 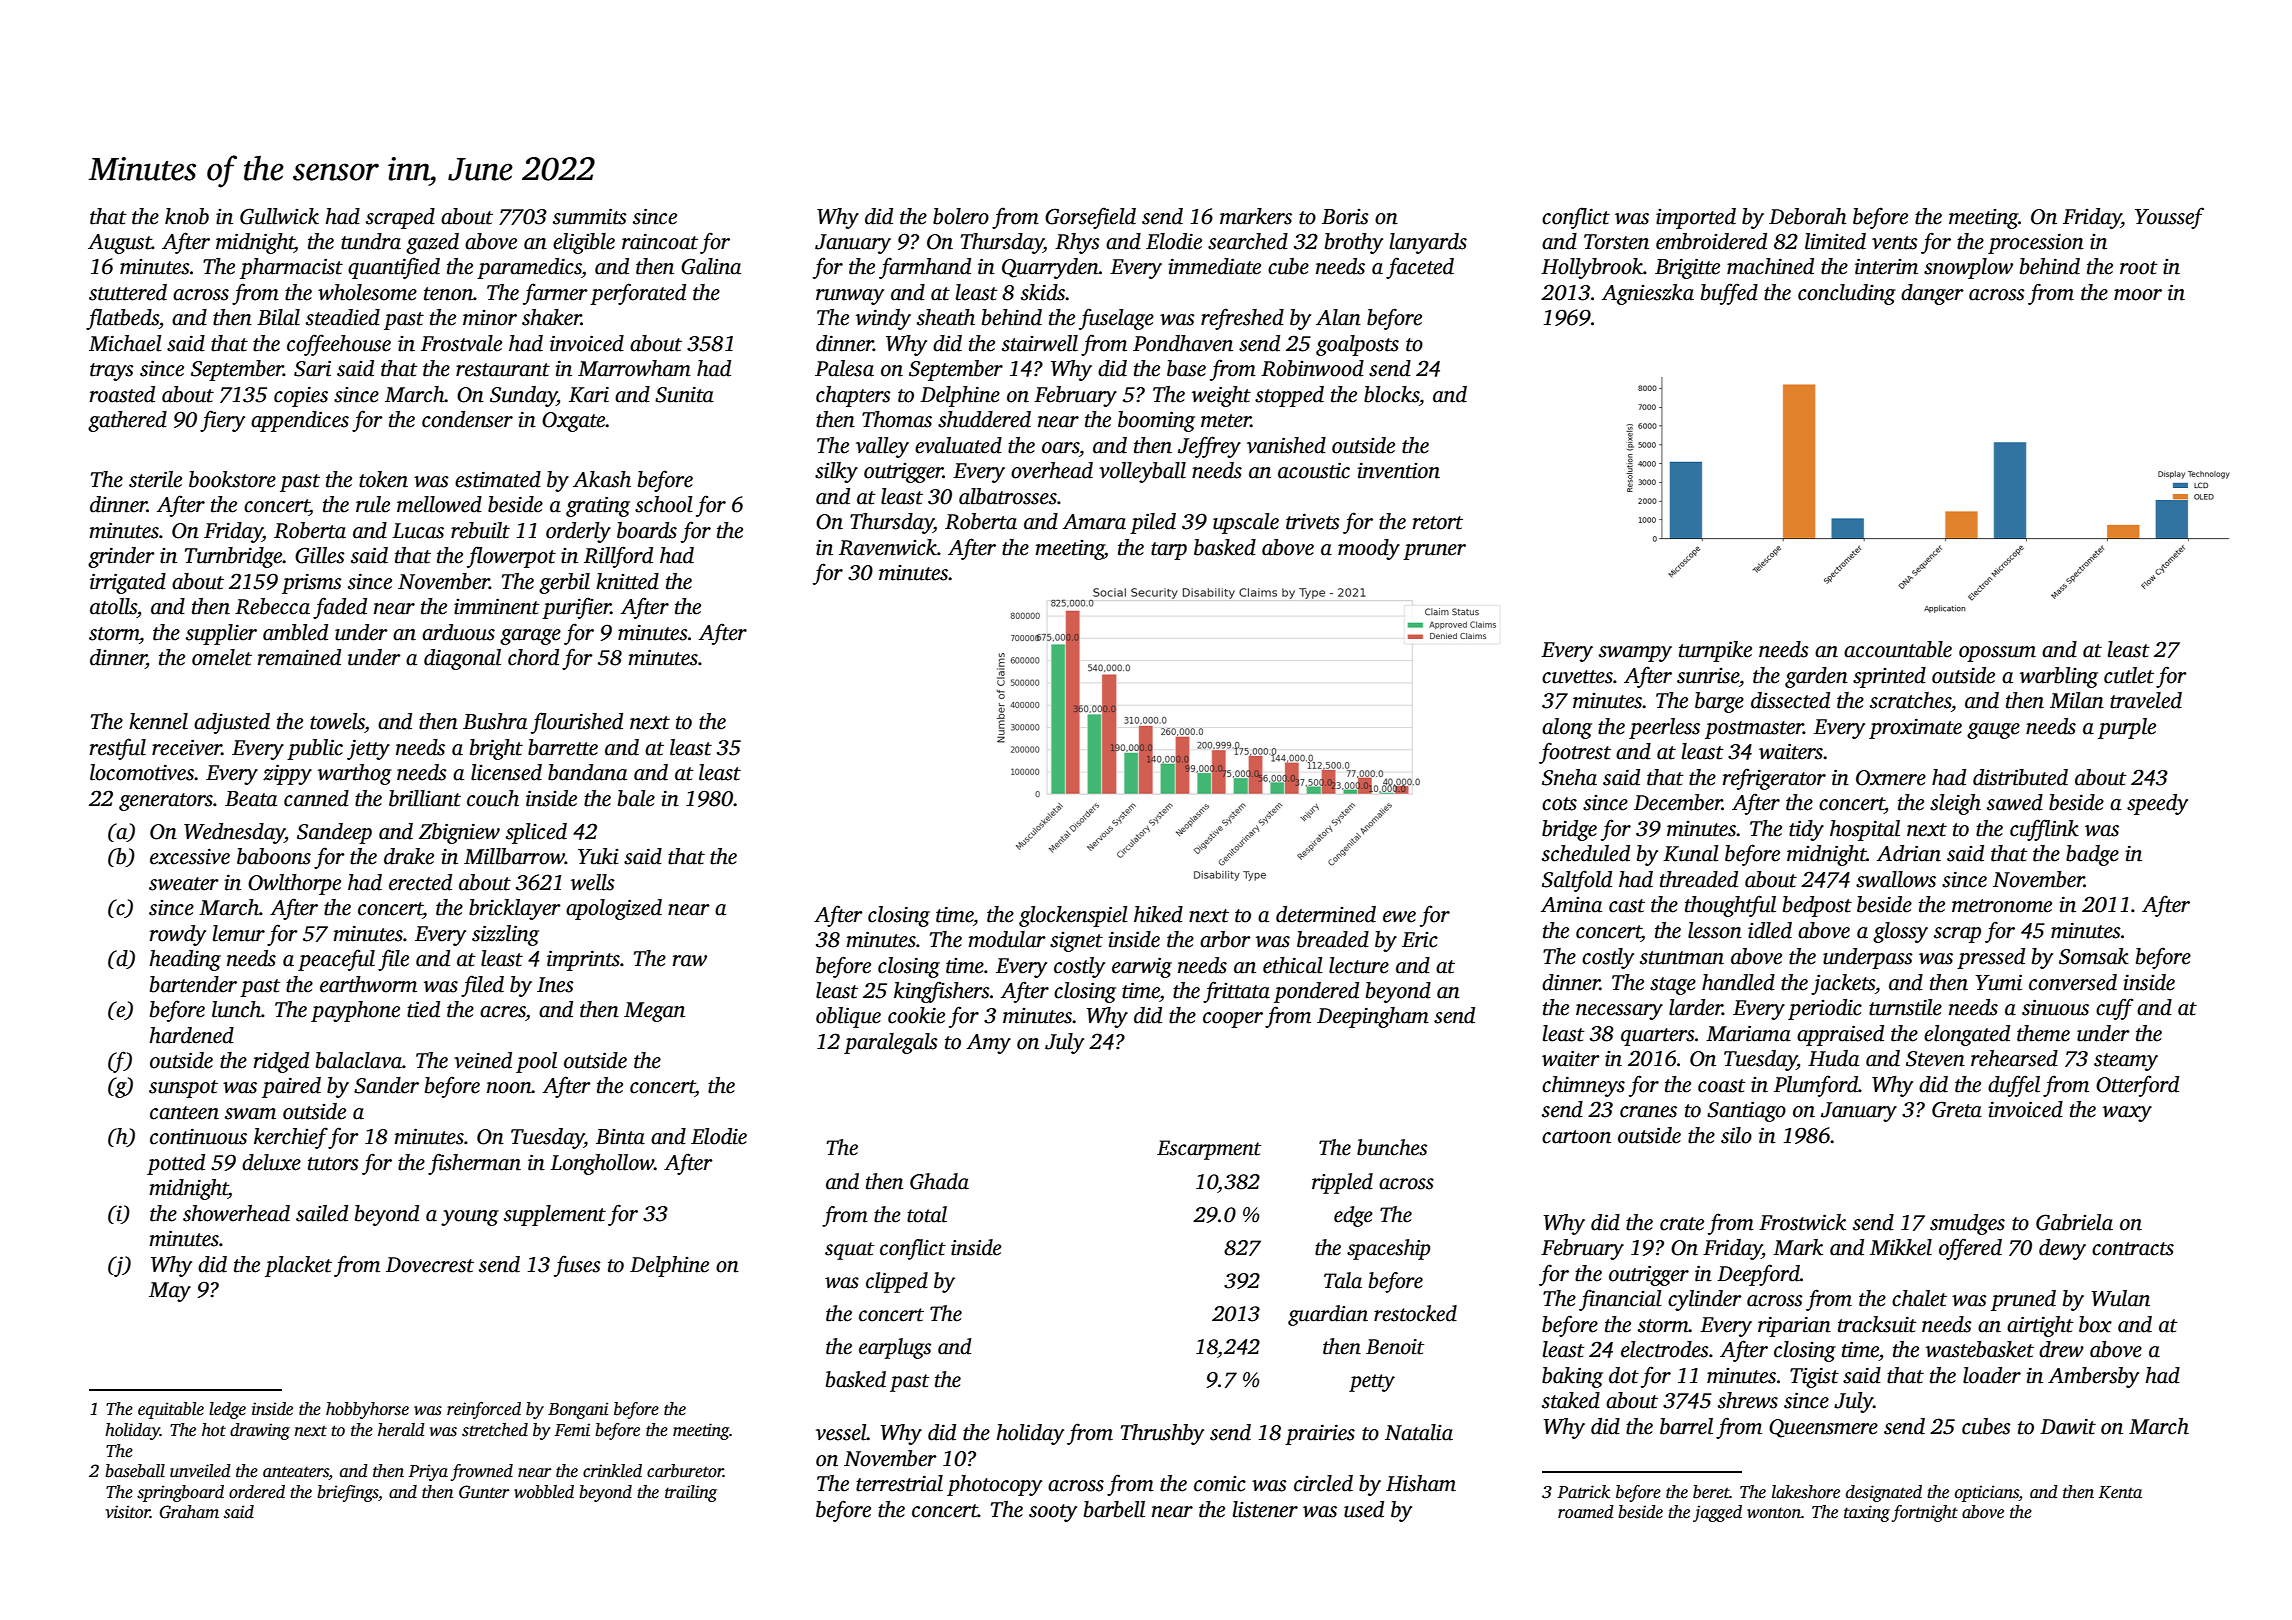 What do you see at coordinates (2127, 1114) in the screenshot?
I see `waxy` at bounding box center [2127, 1114].
